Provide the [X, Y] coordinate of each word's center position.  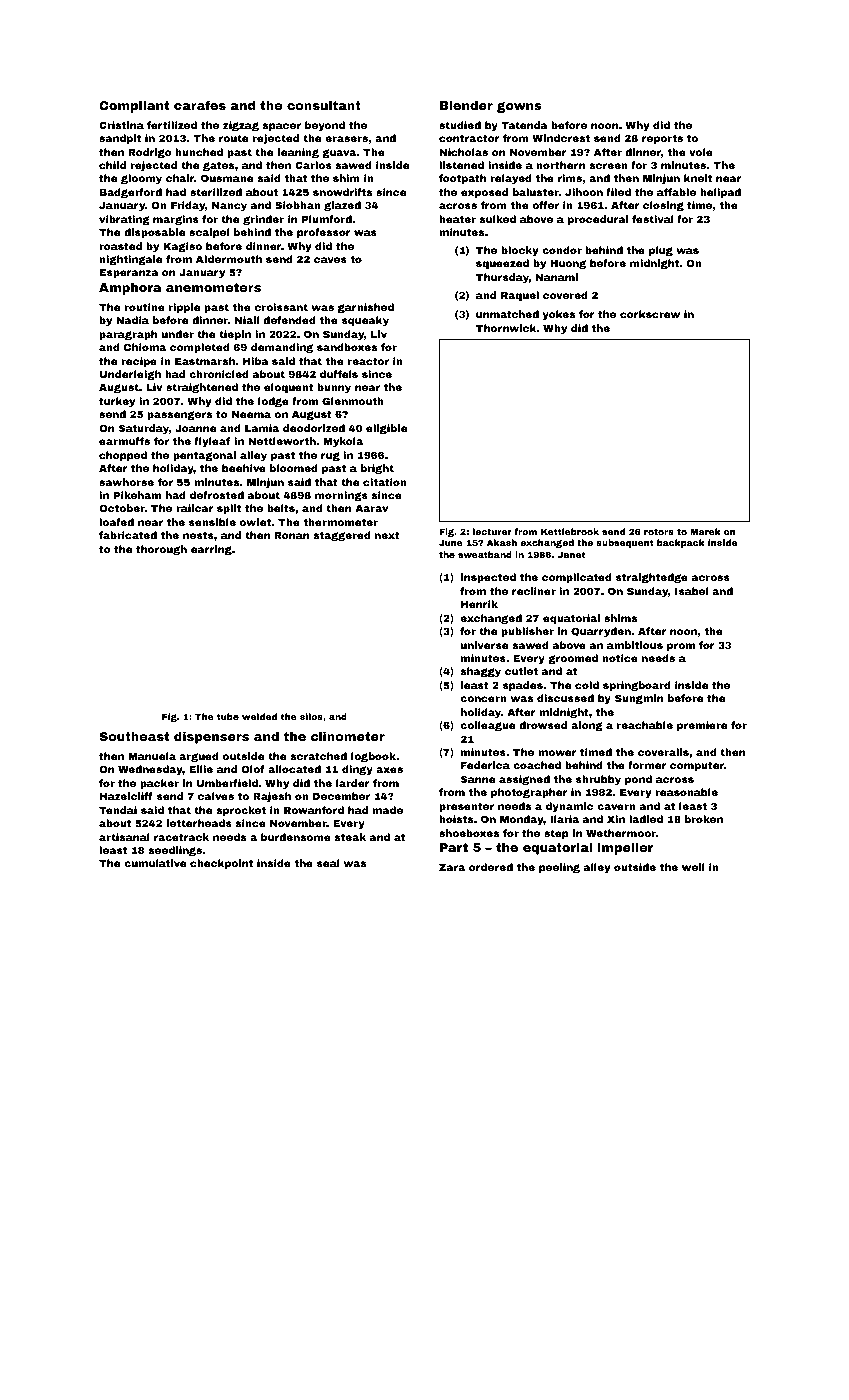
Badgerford [131, 193]
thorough [161, 550]
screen [608, 166]
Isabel [691, 591]
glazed [342, 206]
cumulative [155, 863]
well [693, 867]
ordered [491, 867]
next [387, 535]
